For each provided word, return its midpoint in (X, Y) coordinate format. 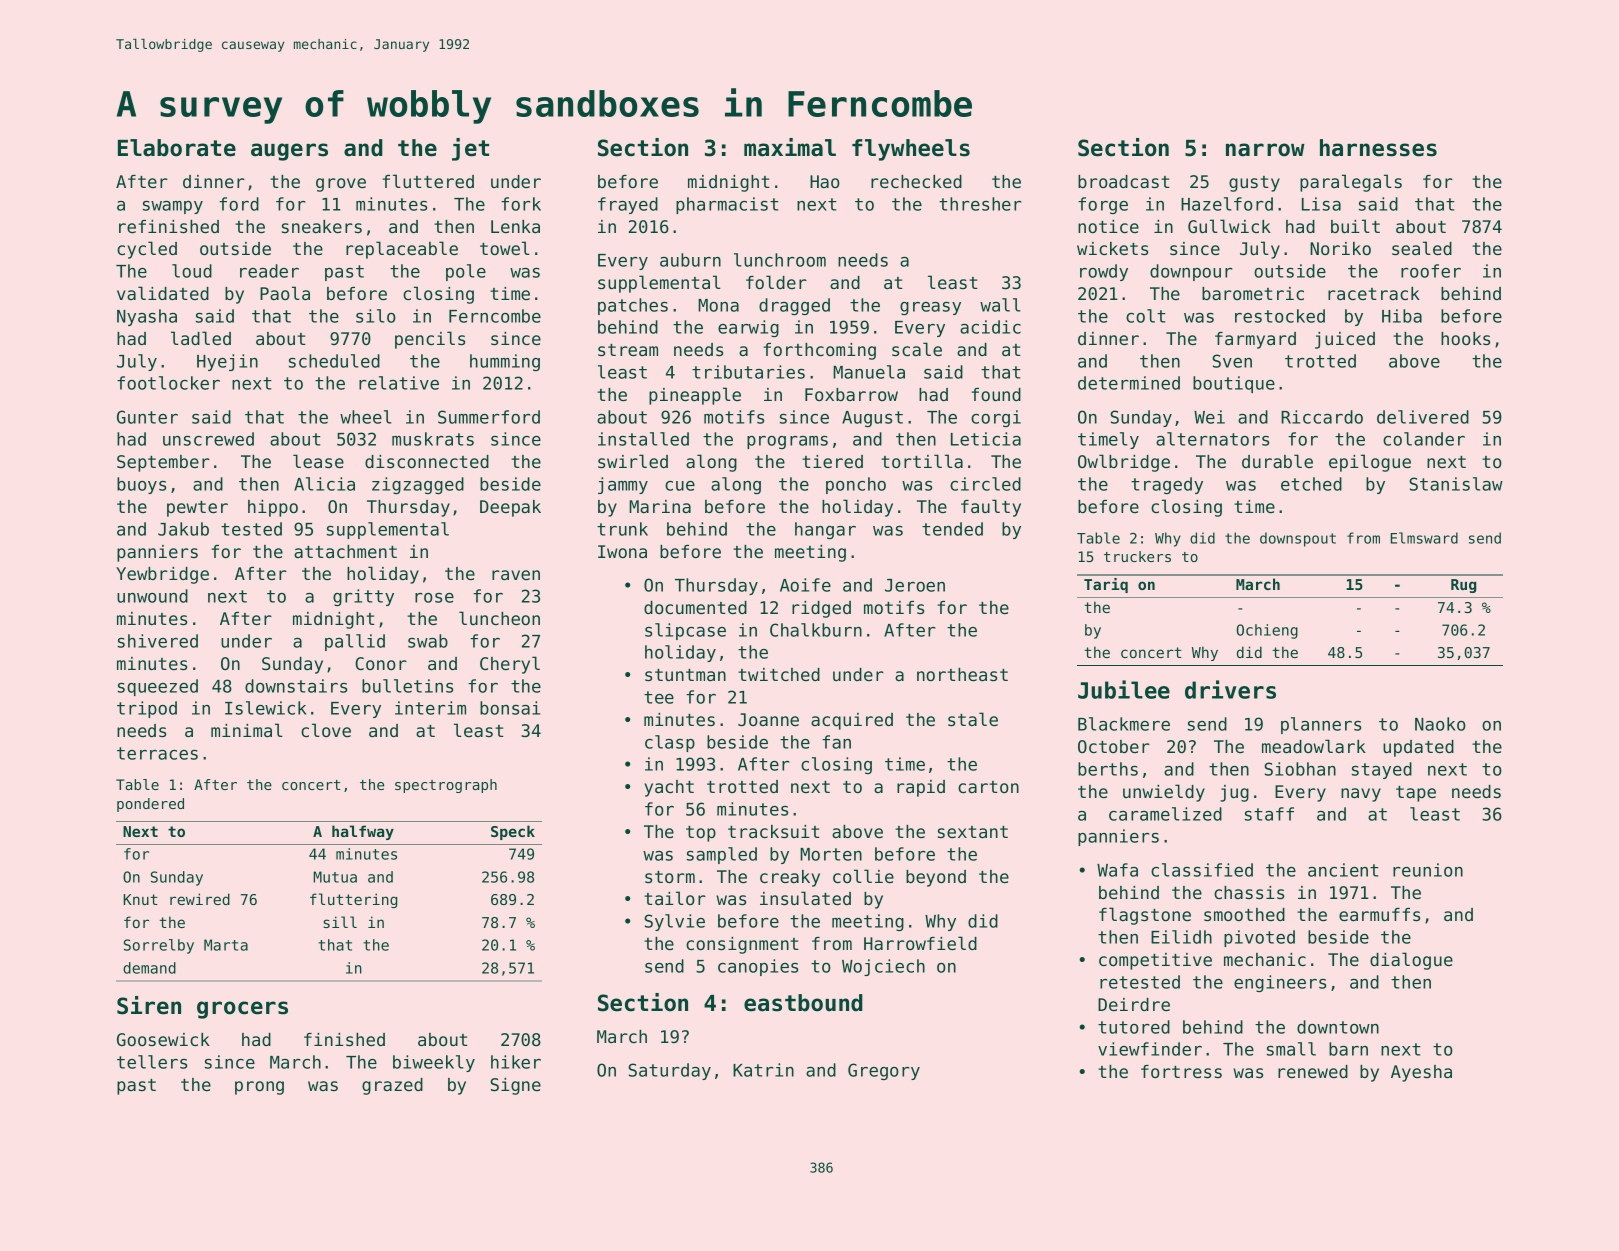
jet (470, 149)
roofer (1431, 271)
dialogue (1411, 961)
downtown (1338, 1027)
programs (787, 442)
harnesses (1378, 148)
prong (259, 1088)
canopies (758, 967)
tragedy (1167, 485)
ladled (201, 338)
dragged (794, 306)
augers (289, 152)
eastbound (803, 1003)
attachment (345, 551)
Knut (140, 899)
